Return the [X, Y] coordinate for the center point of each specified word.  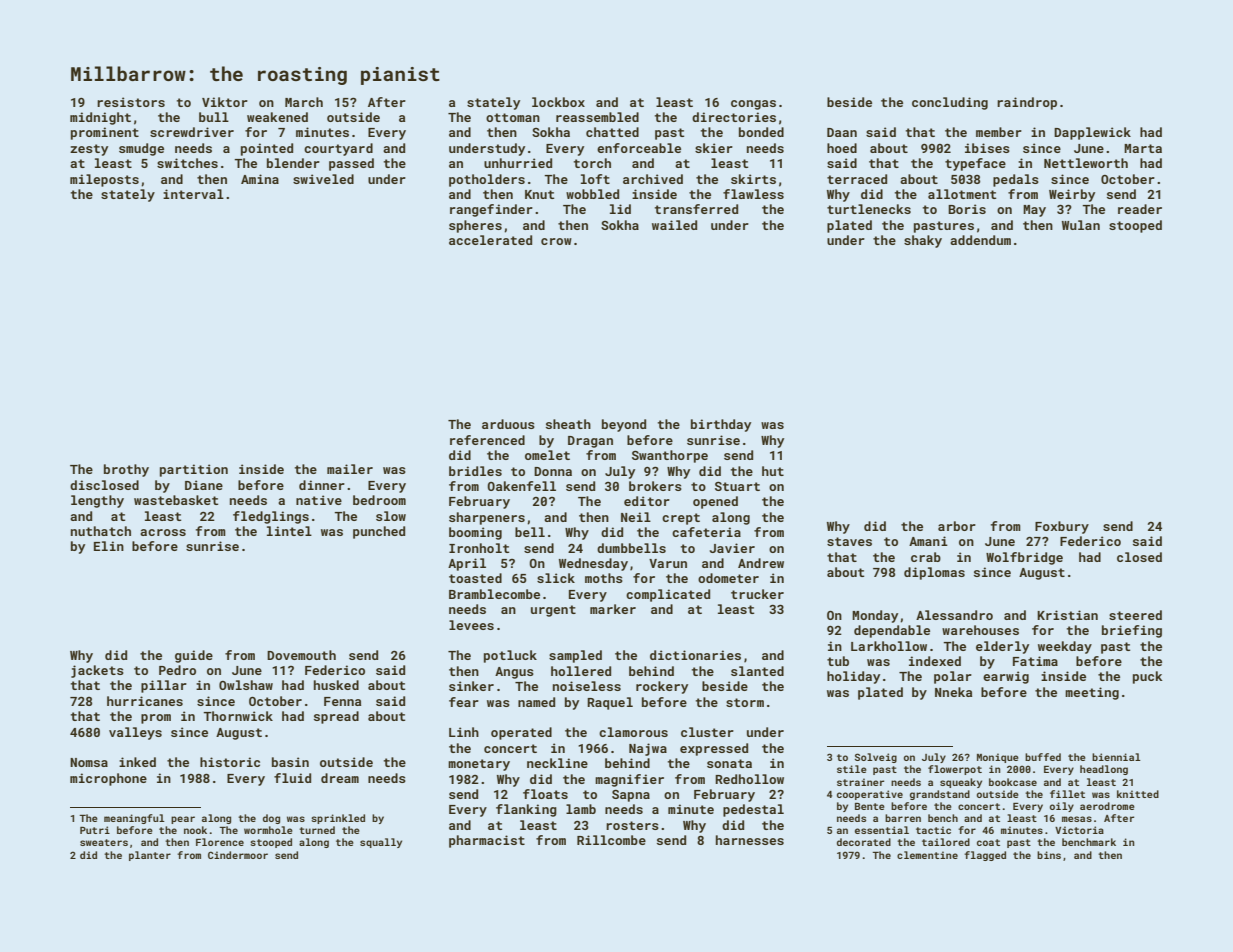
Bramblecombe [494, 594]
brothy [126, 470]
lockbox [558, 102]
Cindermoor [238, 855]
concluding [950, 103]
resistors [131, 102]
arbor [957, 526]
